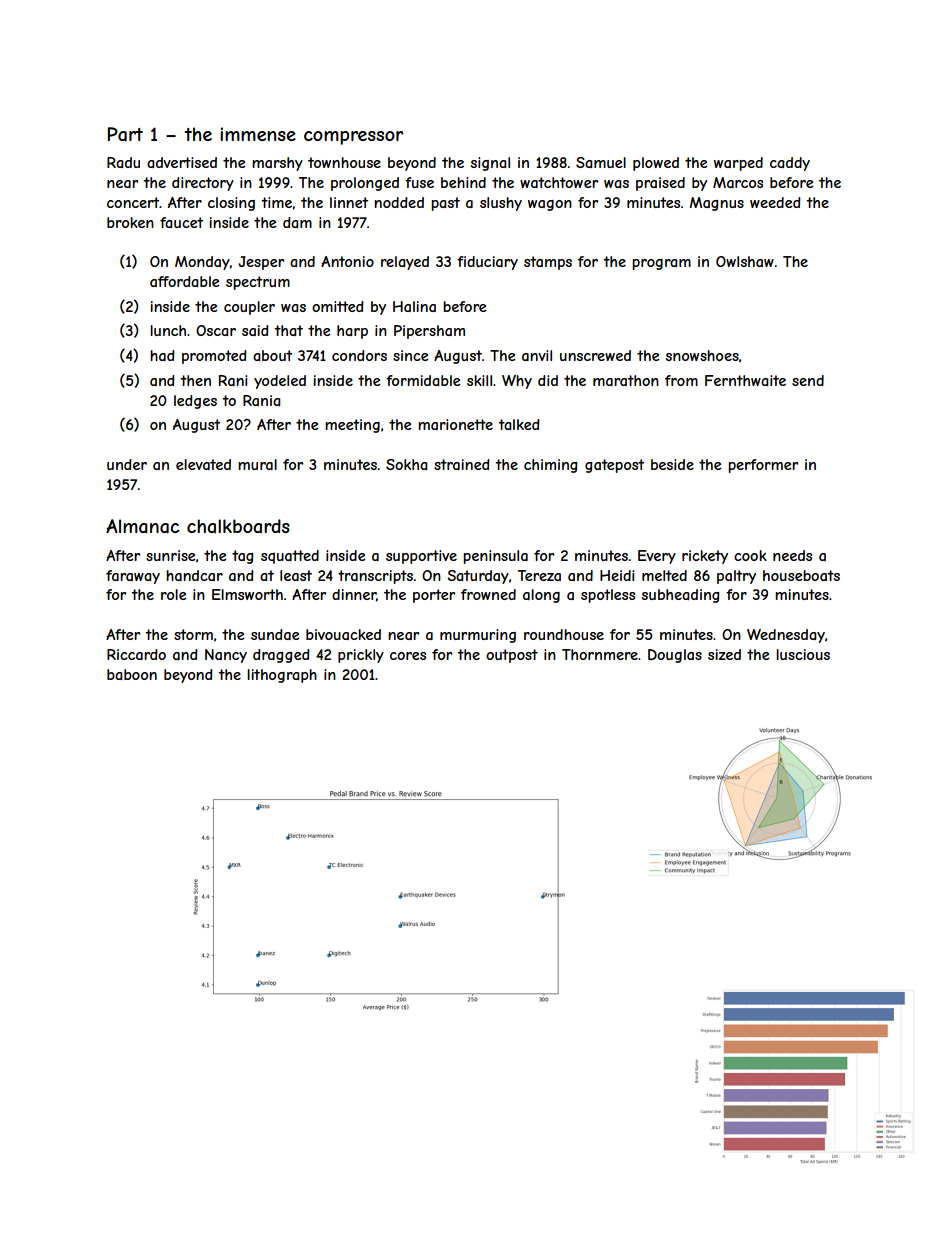  Describe the element at coordinates (512, 656) in the document. I see `outpost` at that location.
